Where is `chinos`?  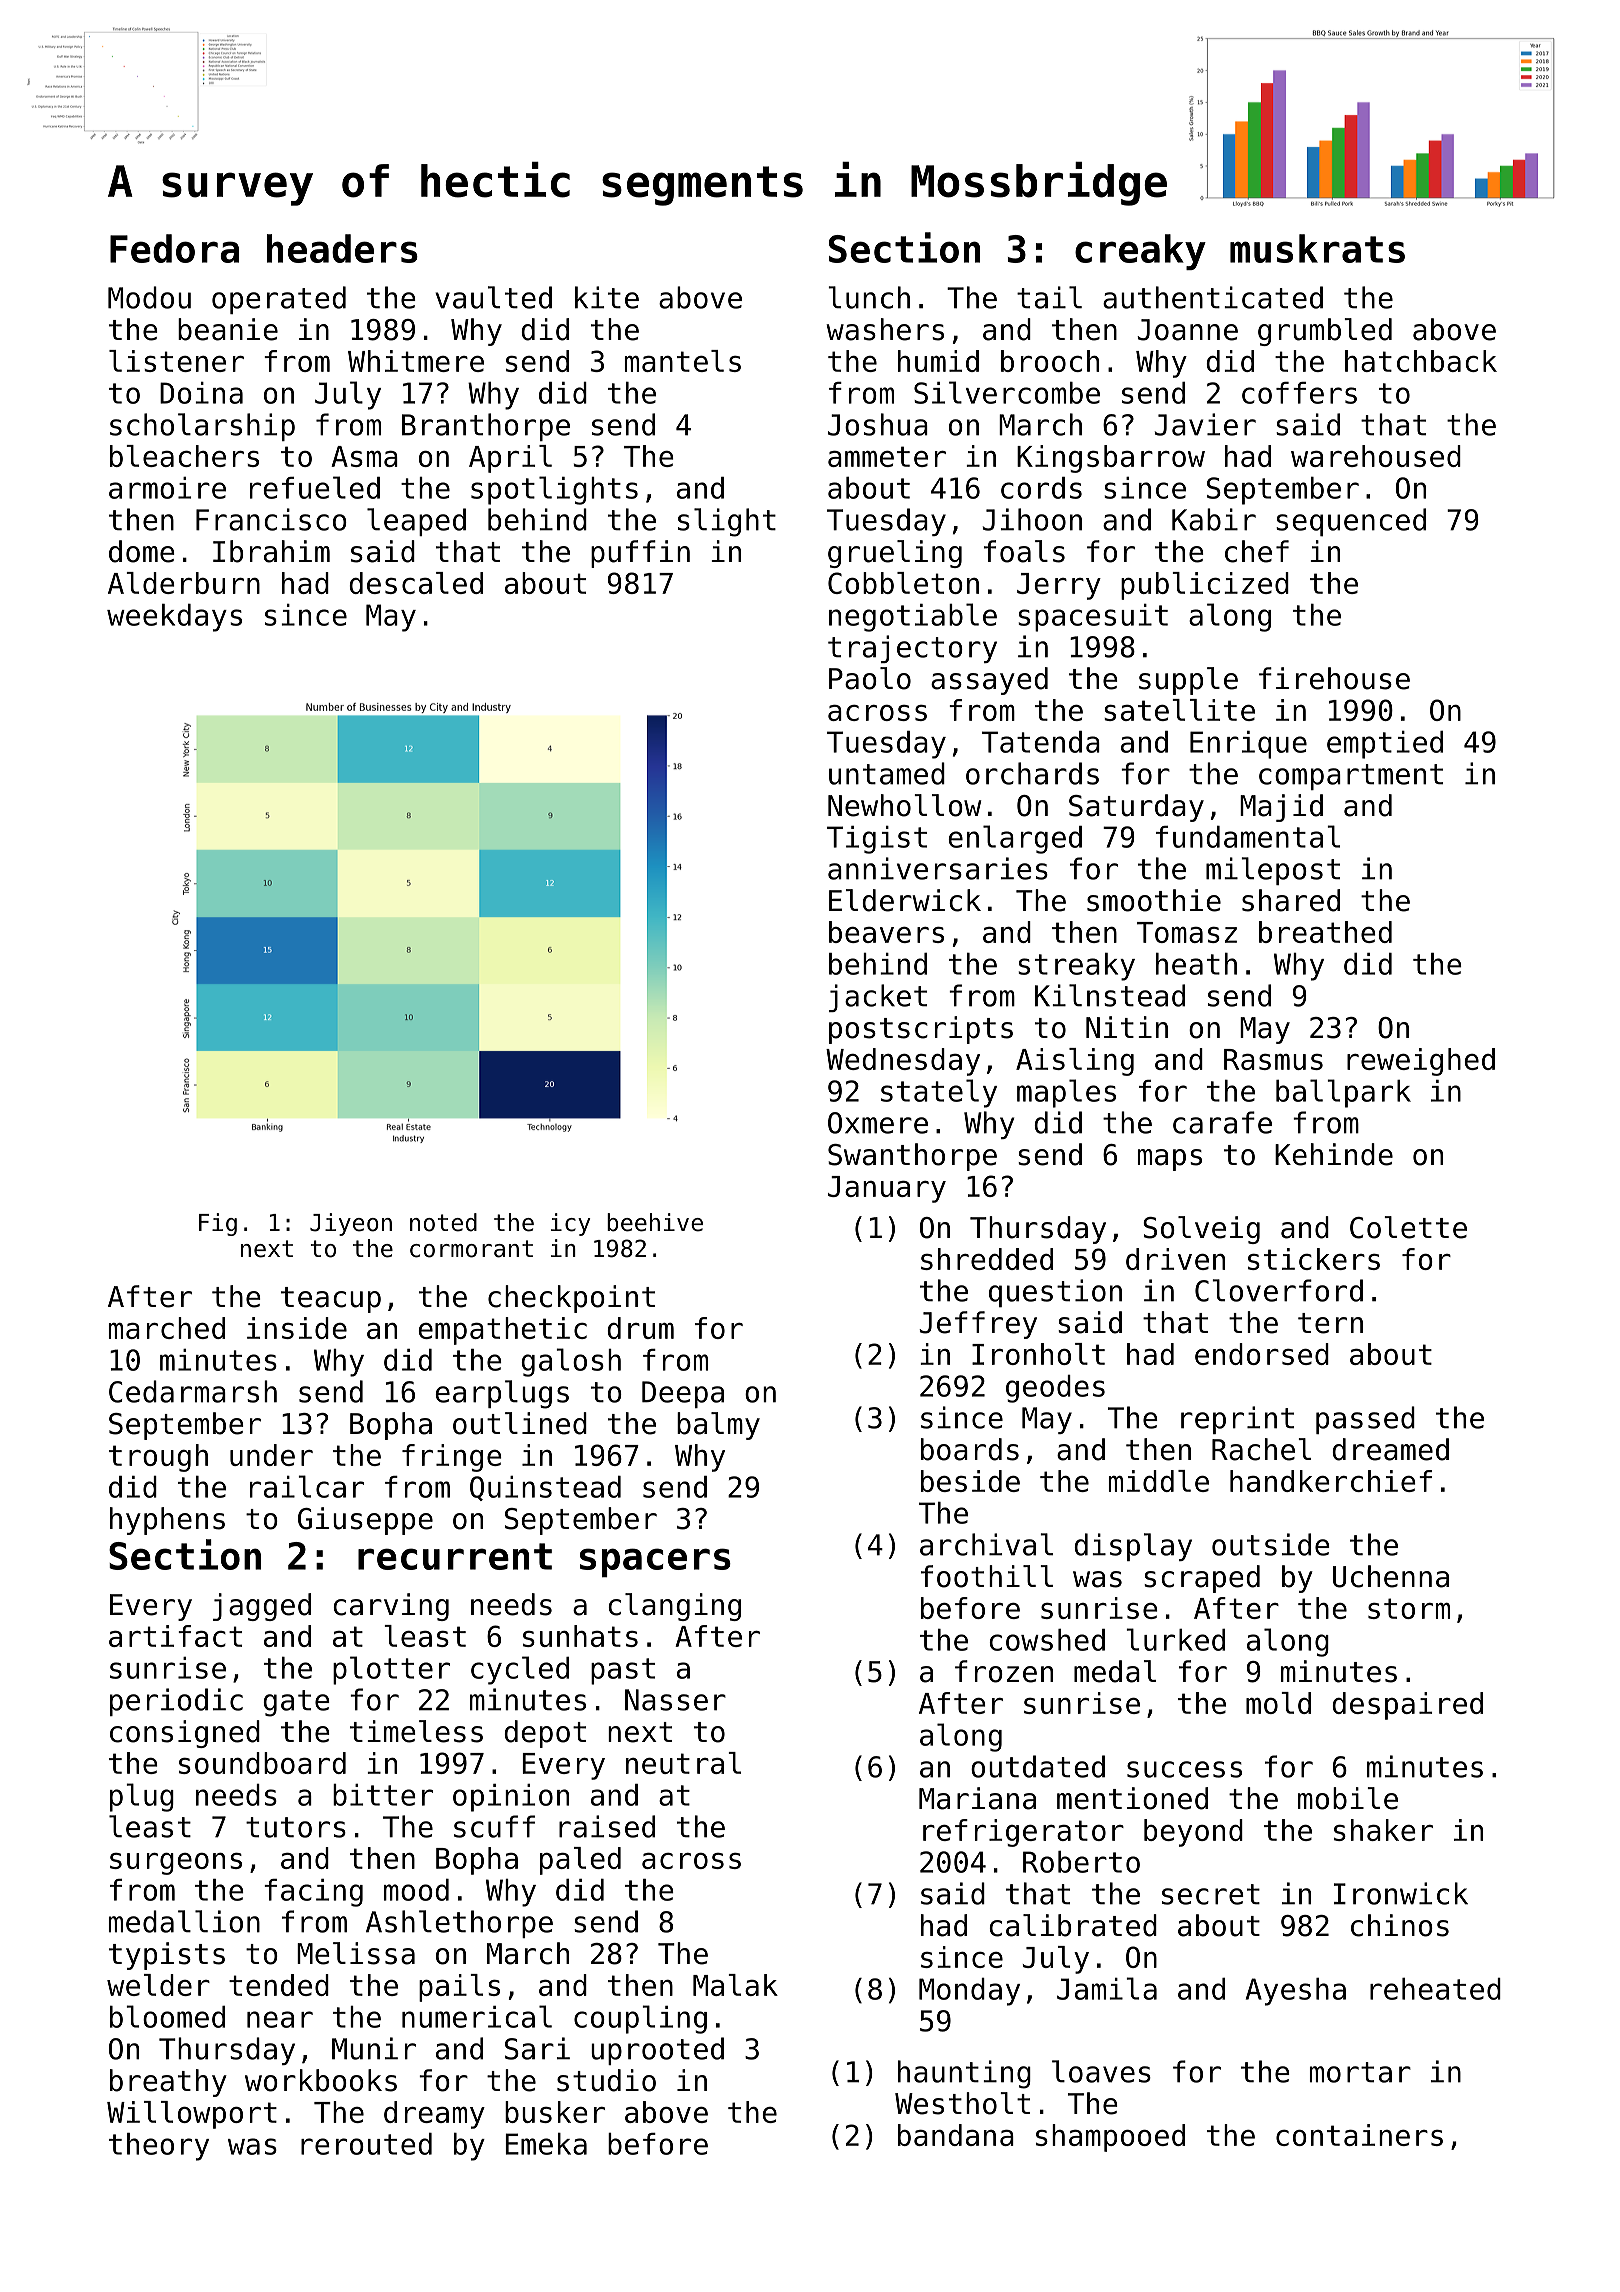
chinos is located at coordinates (1400, 1925).
